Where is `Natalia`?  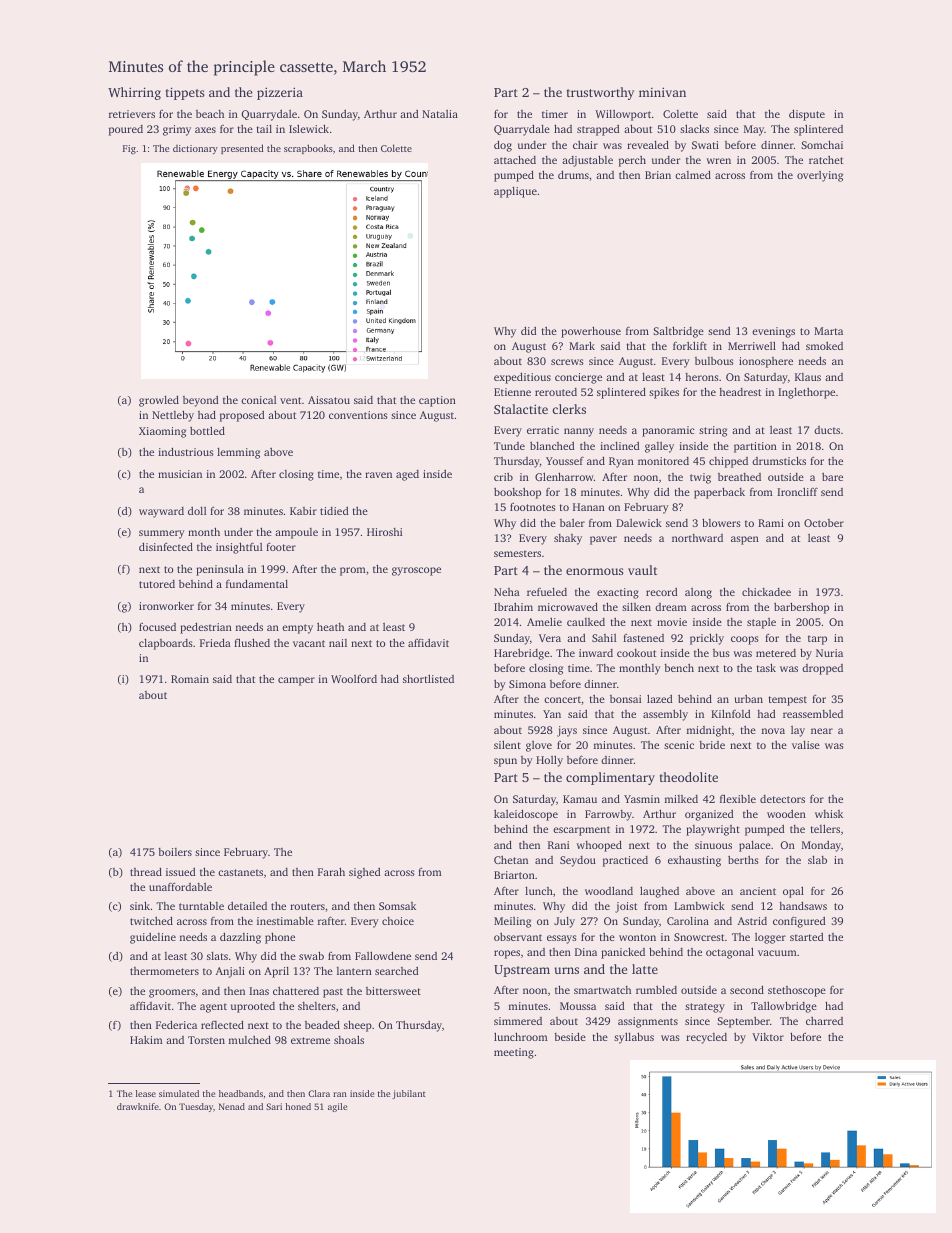
Natalia is located at coordinates (440, 114).
